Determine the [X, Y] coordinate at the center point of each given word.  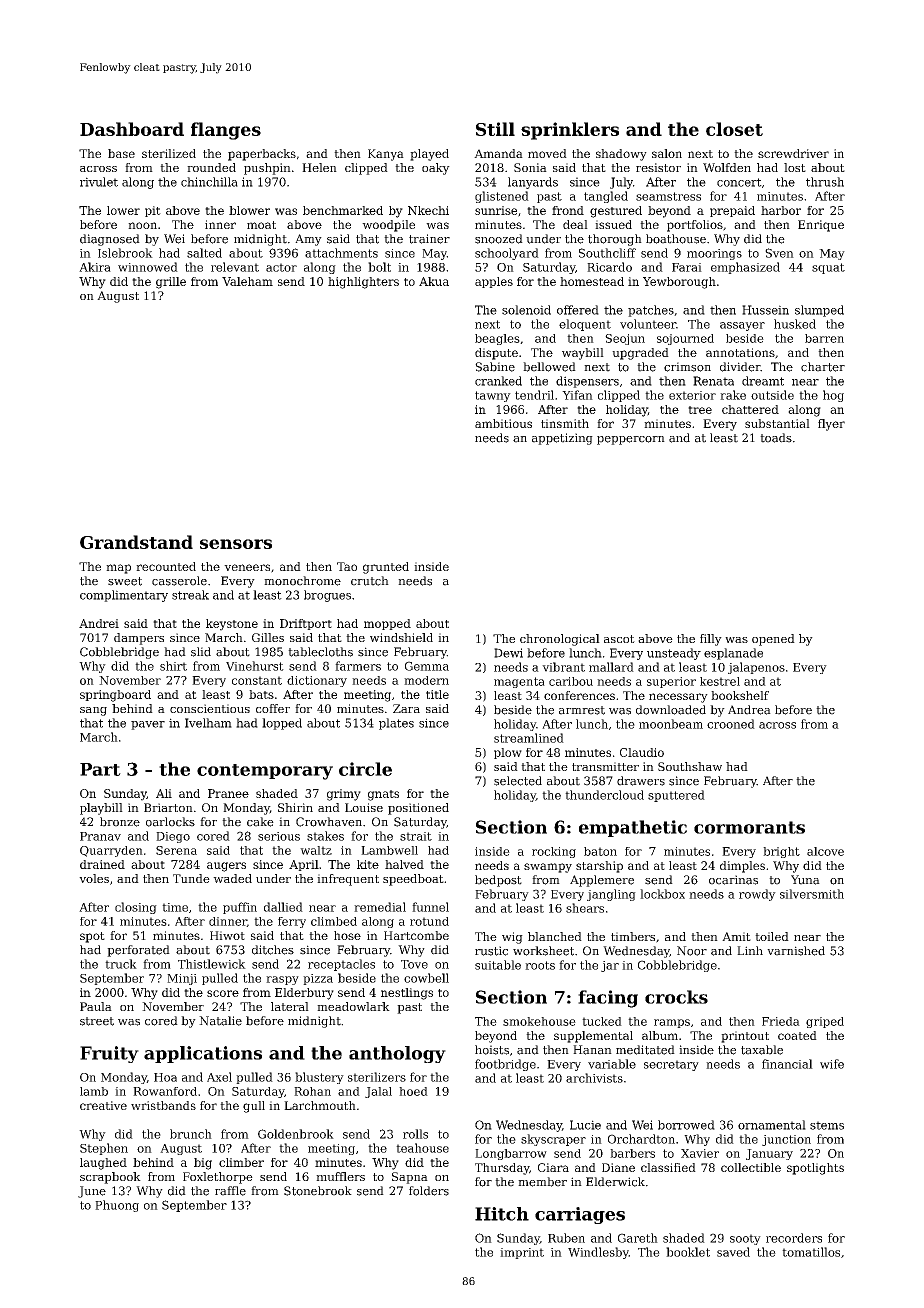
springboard [115, 696]
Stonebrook [318, 1191]
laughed [103, 1164]
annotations [740, 352]
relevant [235, 267]
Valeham [247, 281]
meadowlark [353, 1006]
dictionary [317, 681]
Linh [750, 950]
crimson [687, 367]
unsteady [674, 654]
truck [121, 964]
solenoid [526, 310]
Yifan [577, 395]
